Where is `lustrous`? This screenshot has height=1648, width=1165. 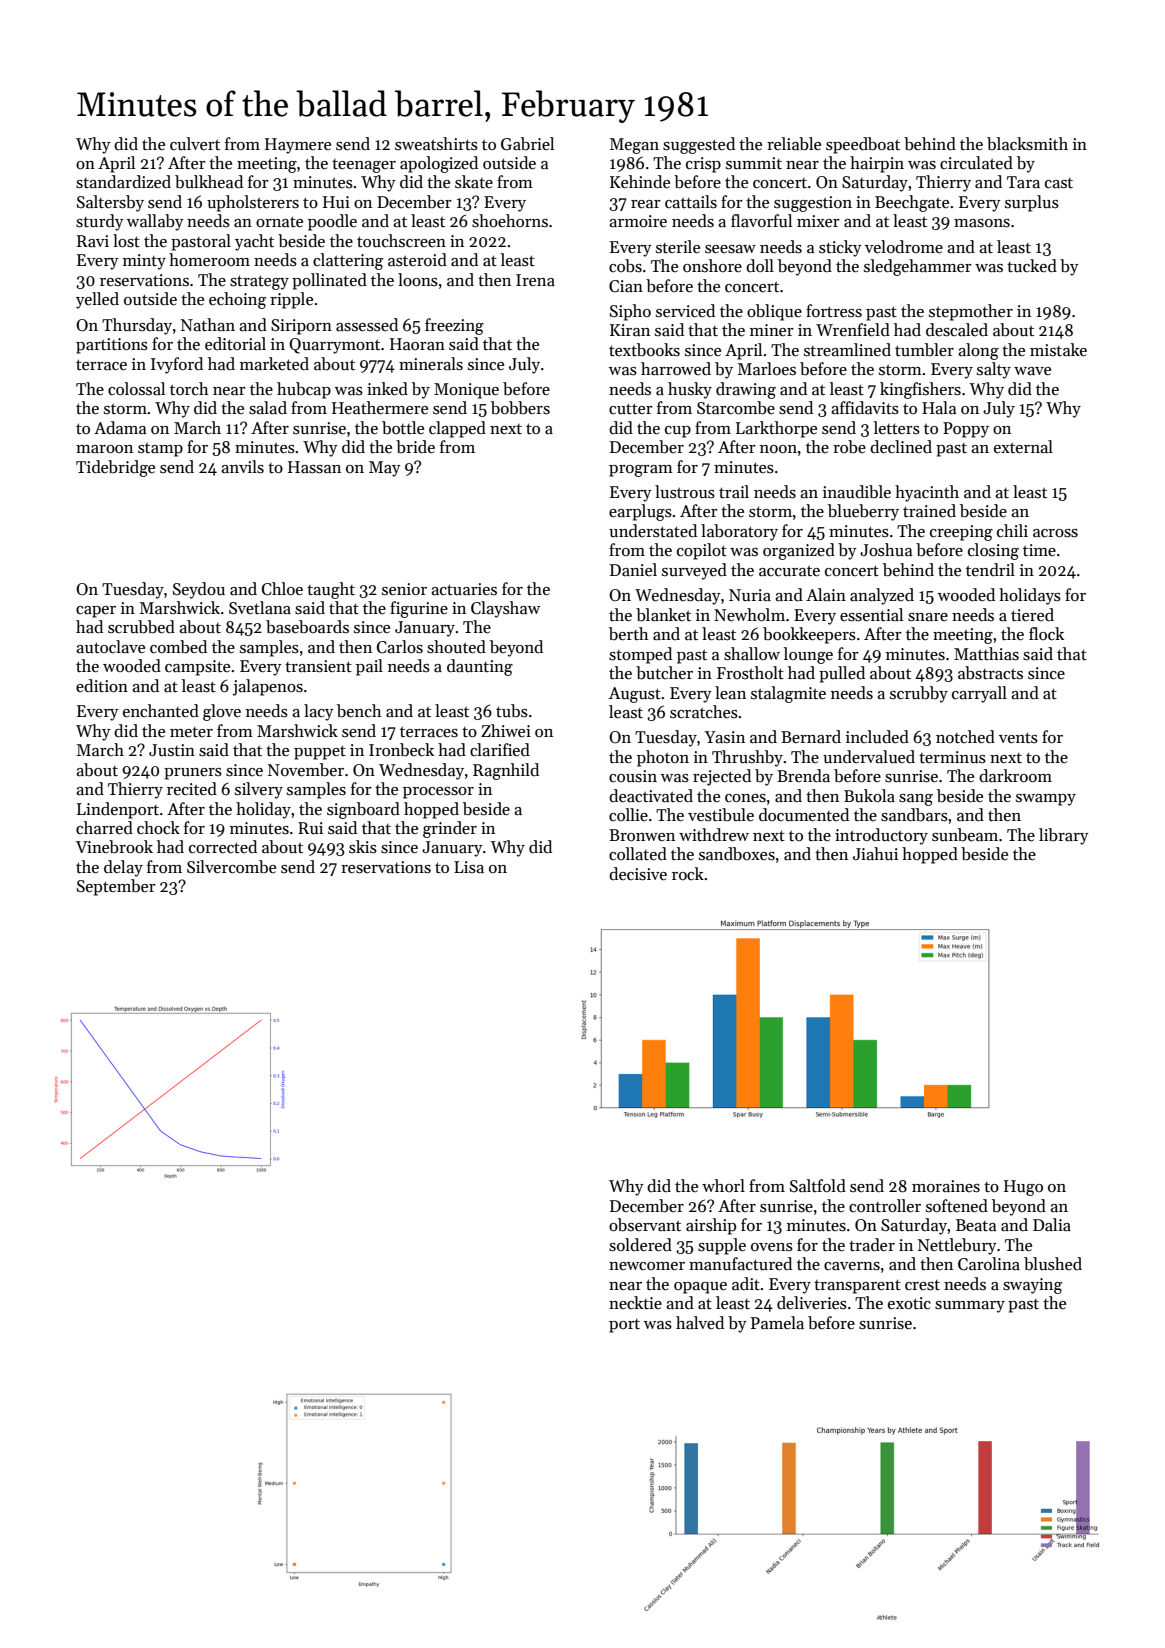 lustrous is located at coordinates (685, 492).
